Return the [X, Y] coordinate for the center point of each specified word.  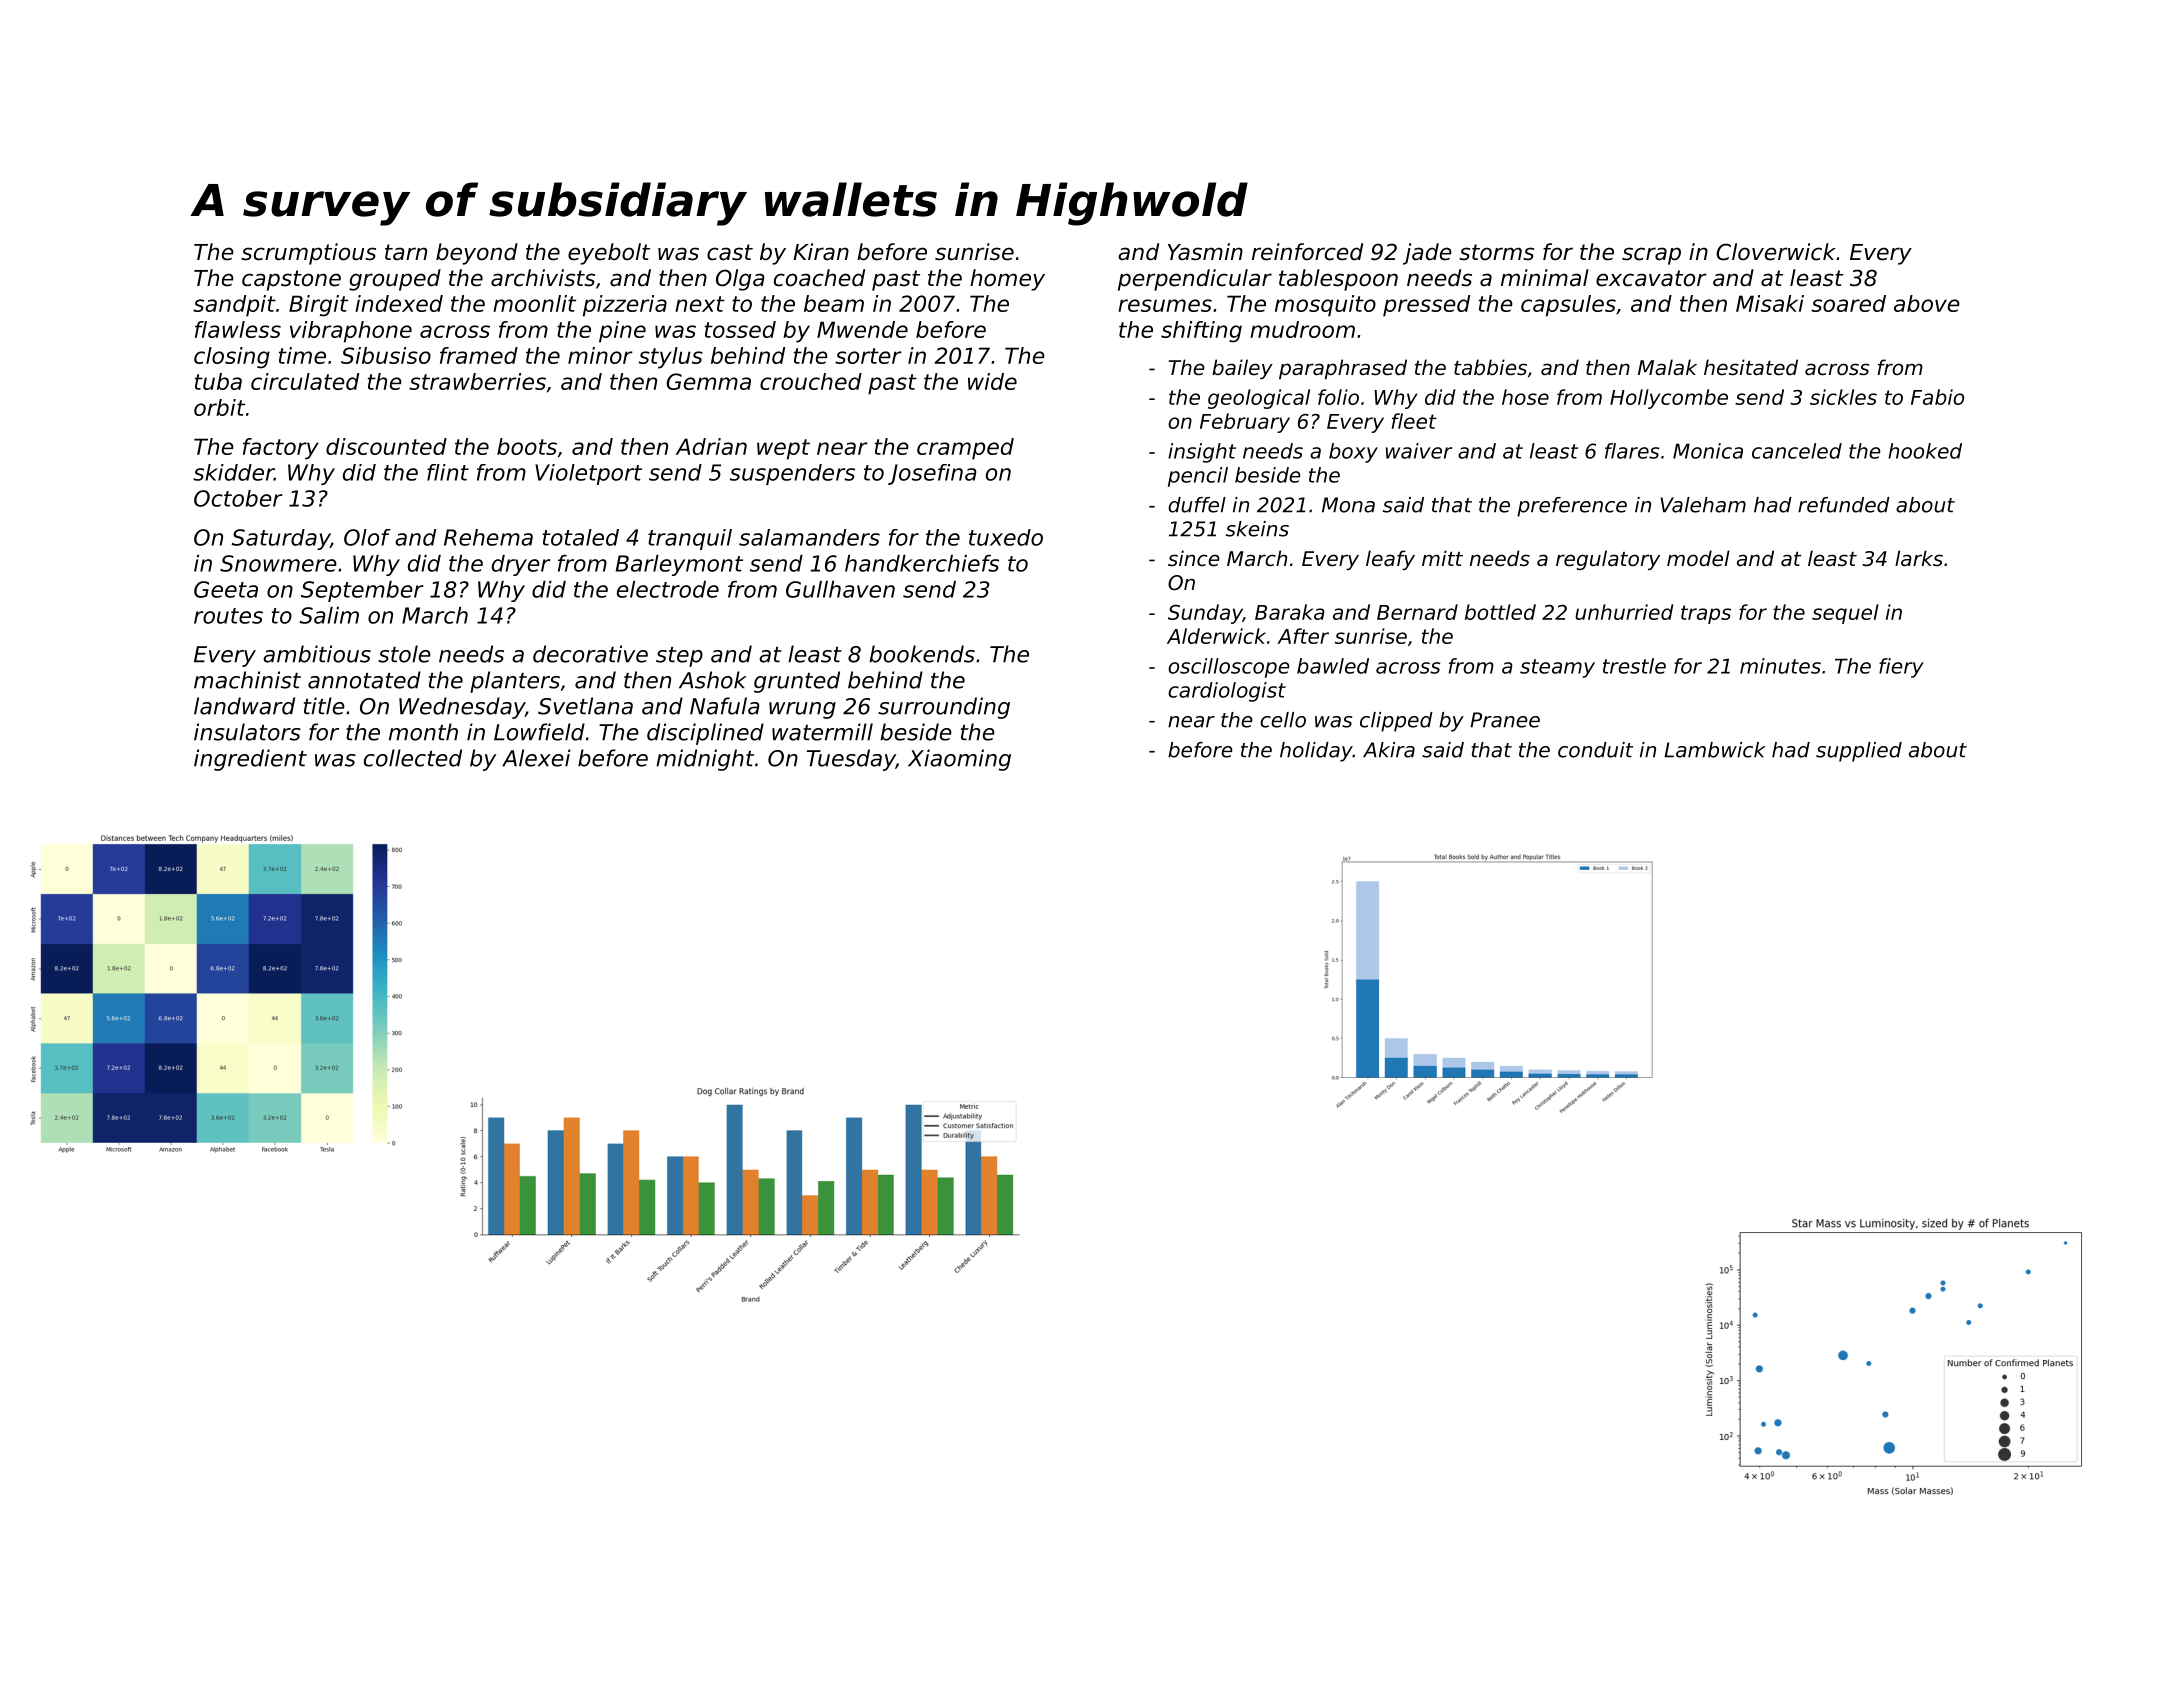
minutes [1780, 666]
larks [1919, 558]
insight [1202, 453]
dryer [521, 565]
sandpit [234, 306]
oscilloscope [1229, 668]
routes [228, 616]
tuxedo [1006, 537]
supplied [1859, 752]
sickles [1843, 397]
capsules [1568, 306]
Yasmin [1205, 252]
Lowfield [539, 732]
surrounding [944, 708]
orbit [219, 407]
